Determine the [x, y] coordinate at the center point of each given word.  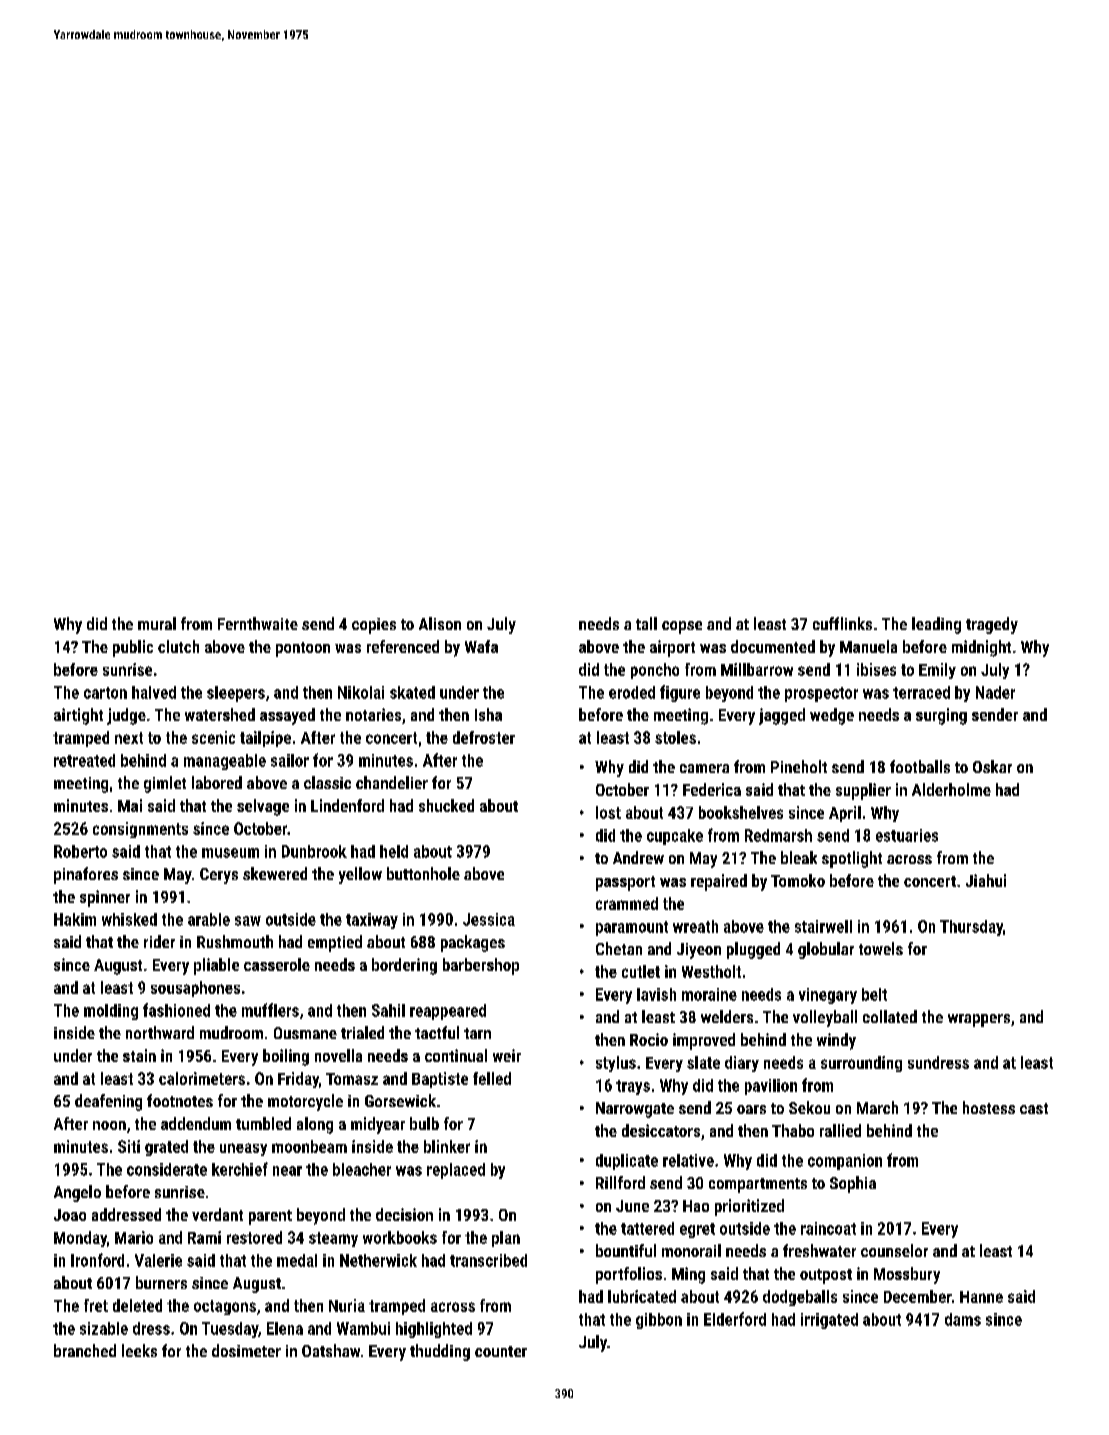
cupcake [675, 837]
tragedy [992, 625]
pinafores [86, 875]
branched [85, 1350]
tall [646, 623]
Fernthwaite [258, 623]
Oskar [992, 766]
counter [501, 1351]
